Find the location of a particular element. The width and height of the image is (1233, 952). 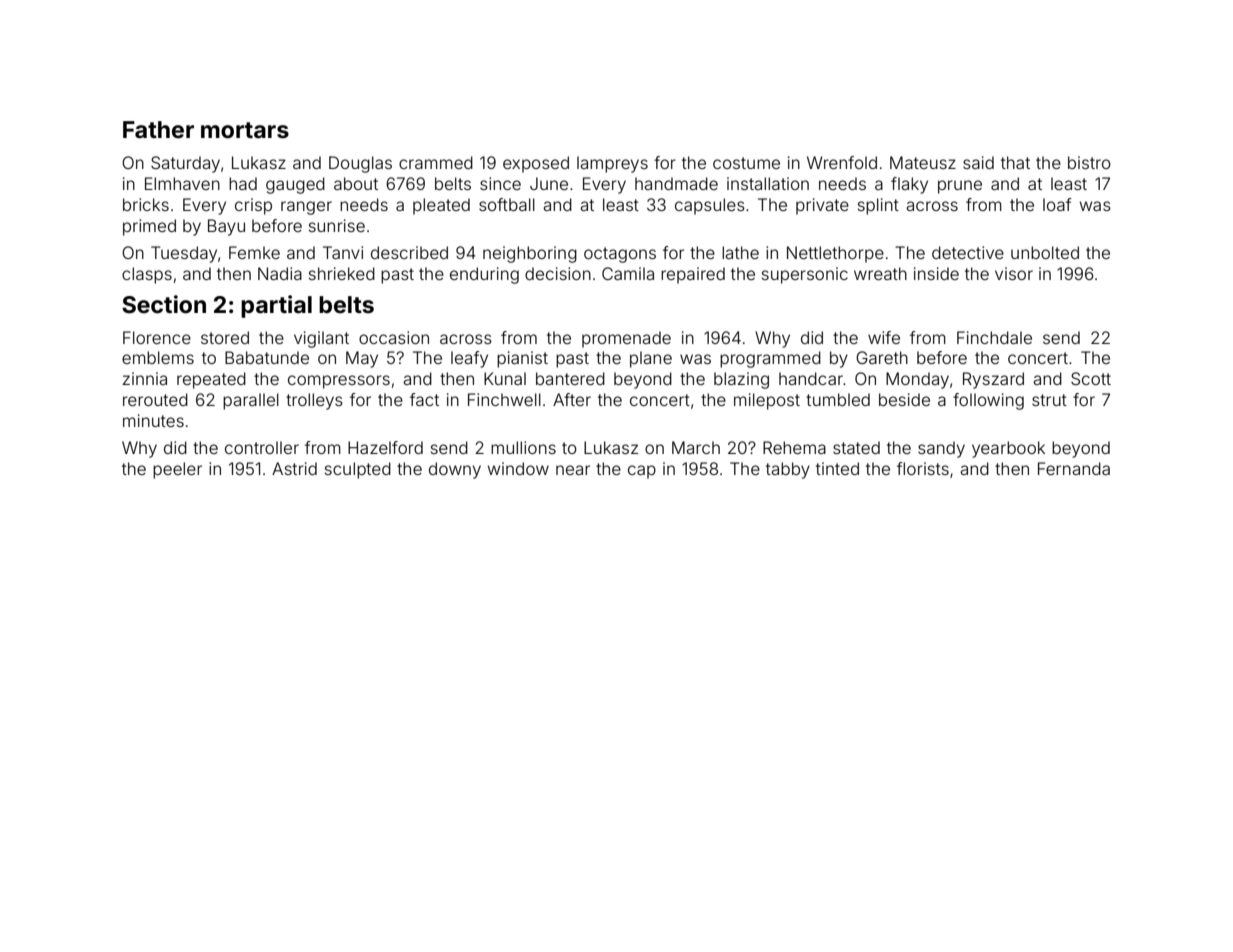

tabby is located at coordinates (788, 470).
